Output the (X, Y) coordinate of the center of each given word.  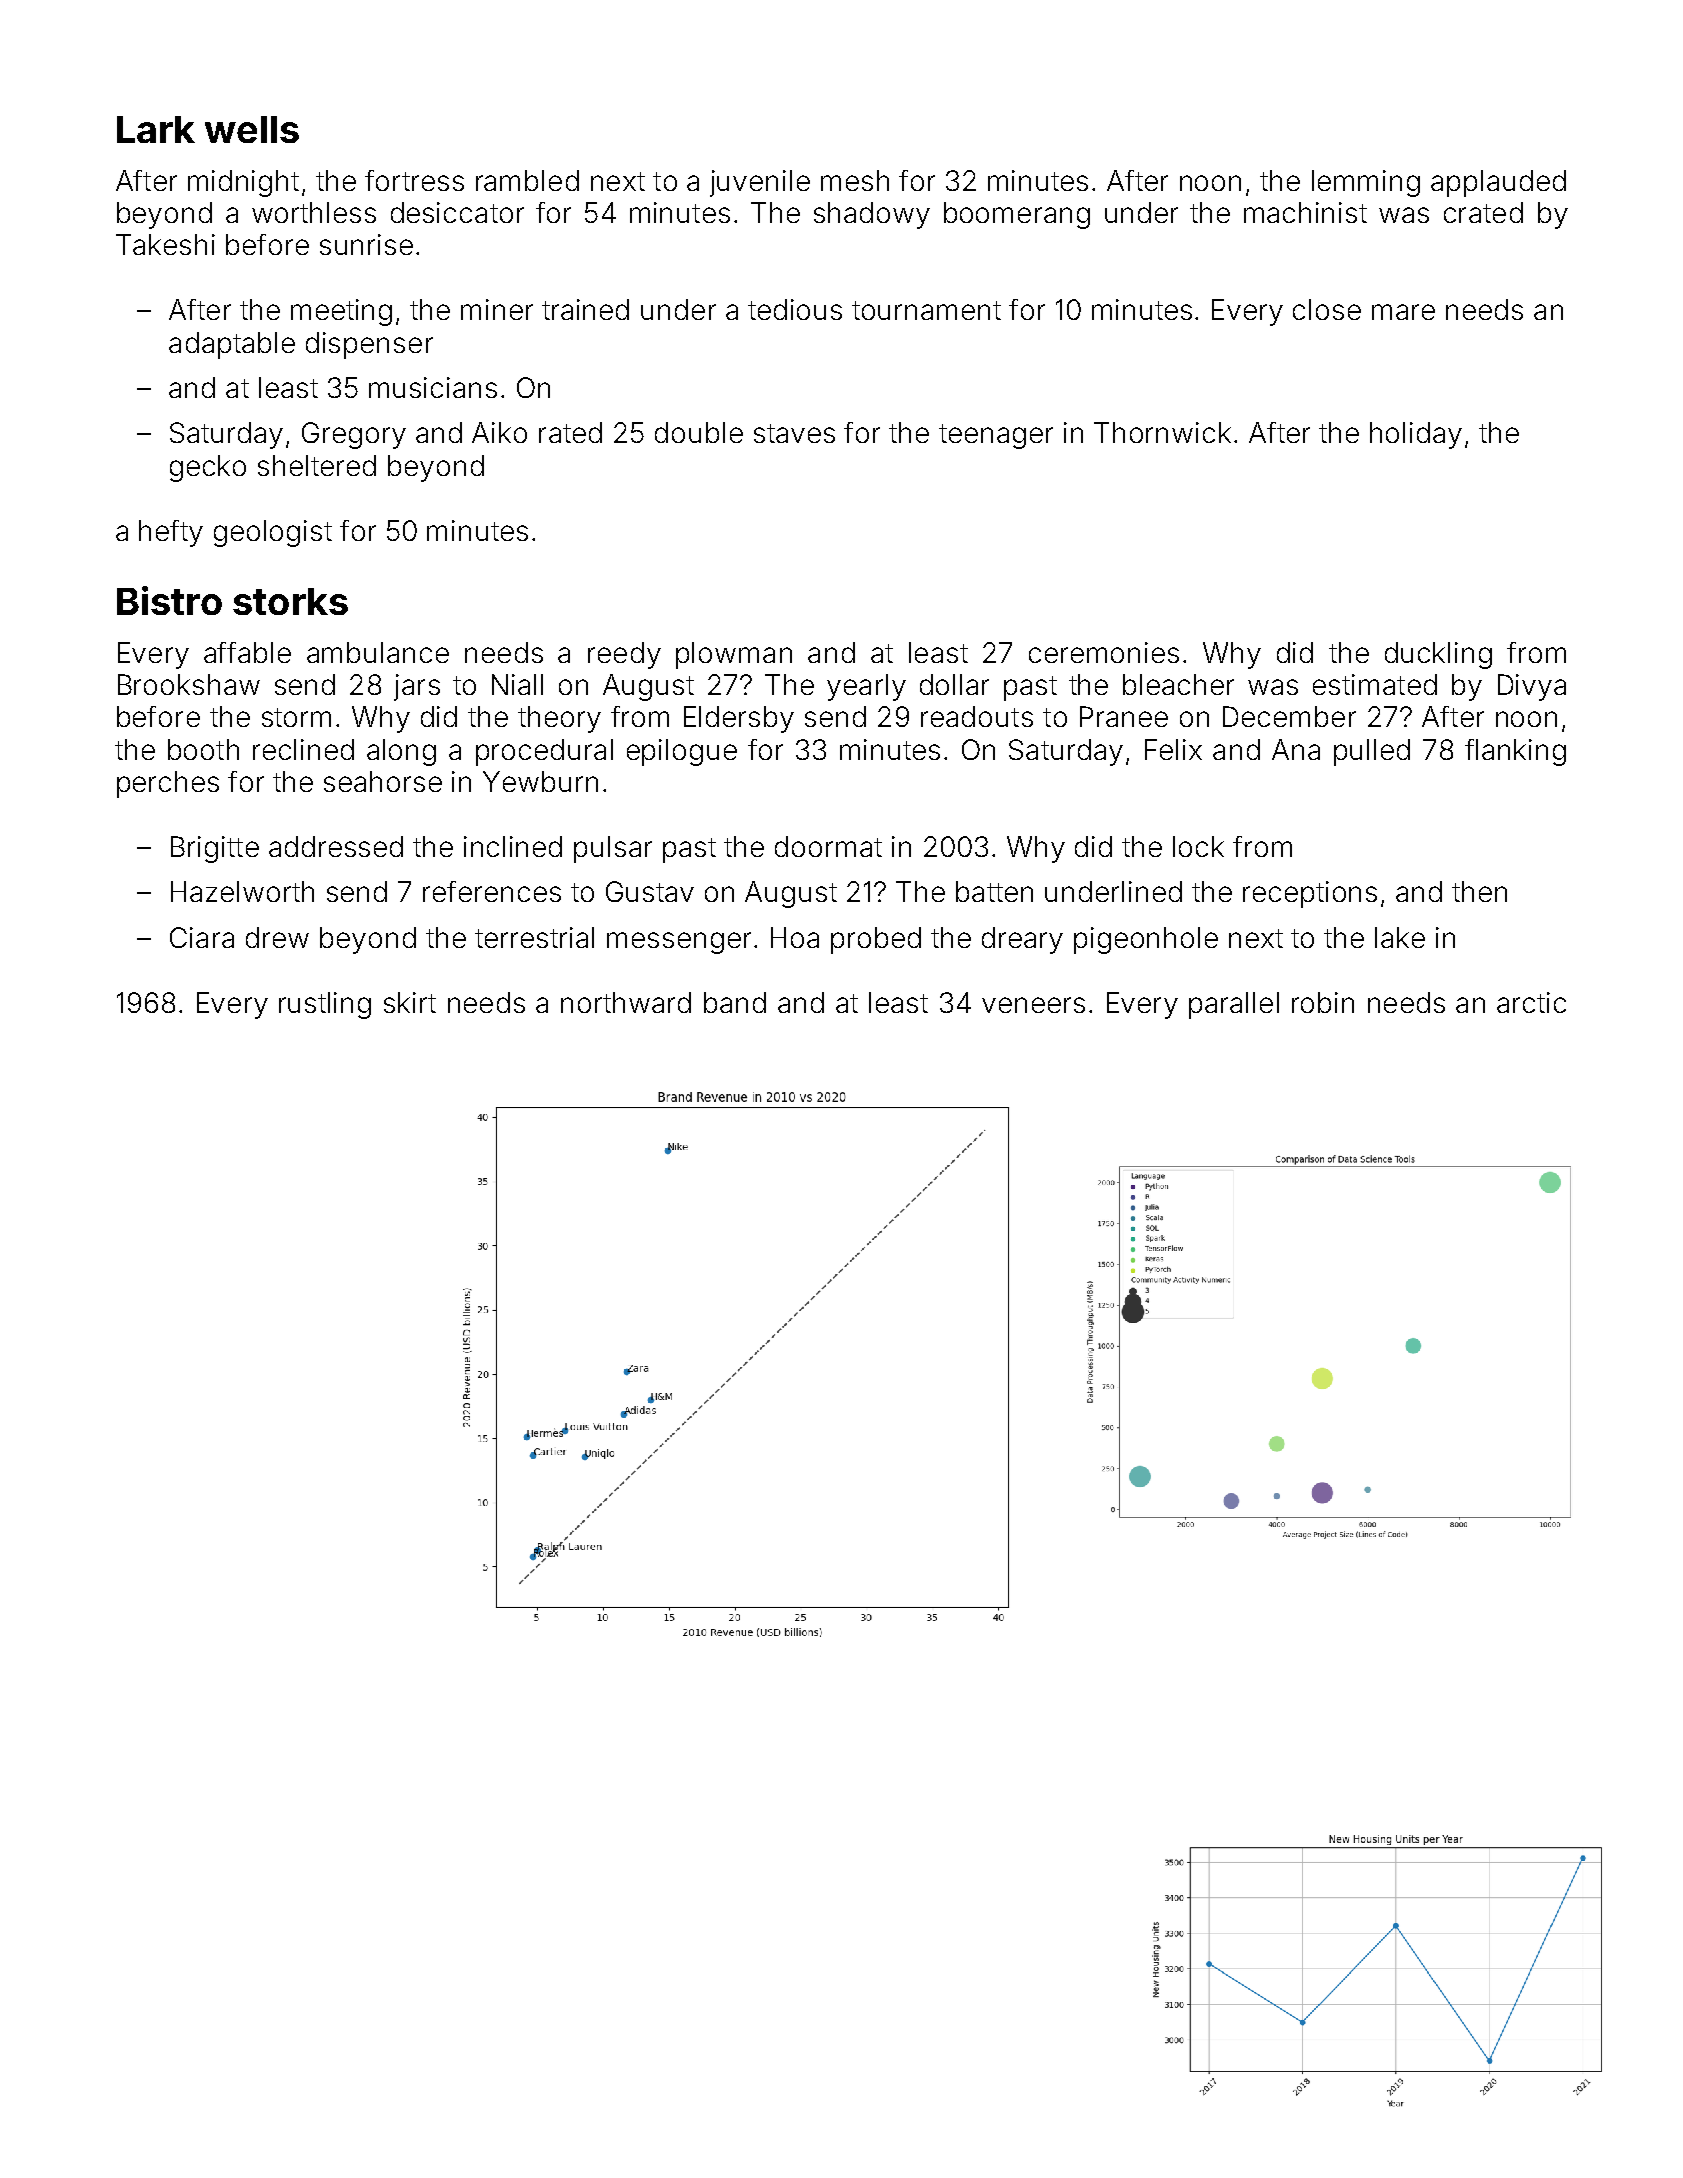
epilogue (682, 752)
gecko (208, 468)
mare (1403, 312)
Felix (1173, 749)
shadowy (872, 215)
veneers (1033, 1005)
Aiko (499, 432)
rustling (325, 1005)
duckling (1438, 655)
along (401, 752)
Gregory (354, 435)
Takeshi (165, 244)
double (699, 432)
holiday (1416, 435)
